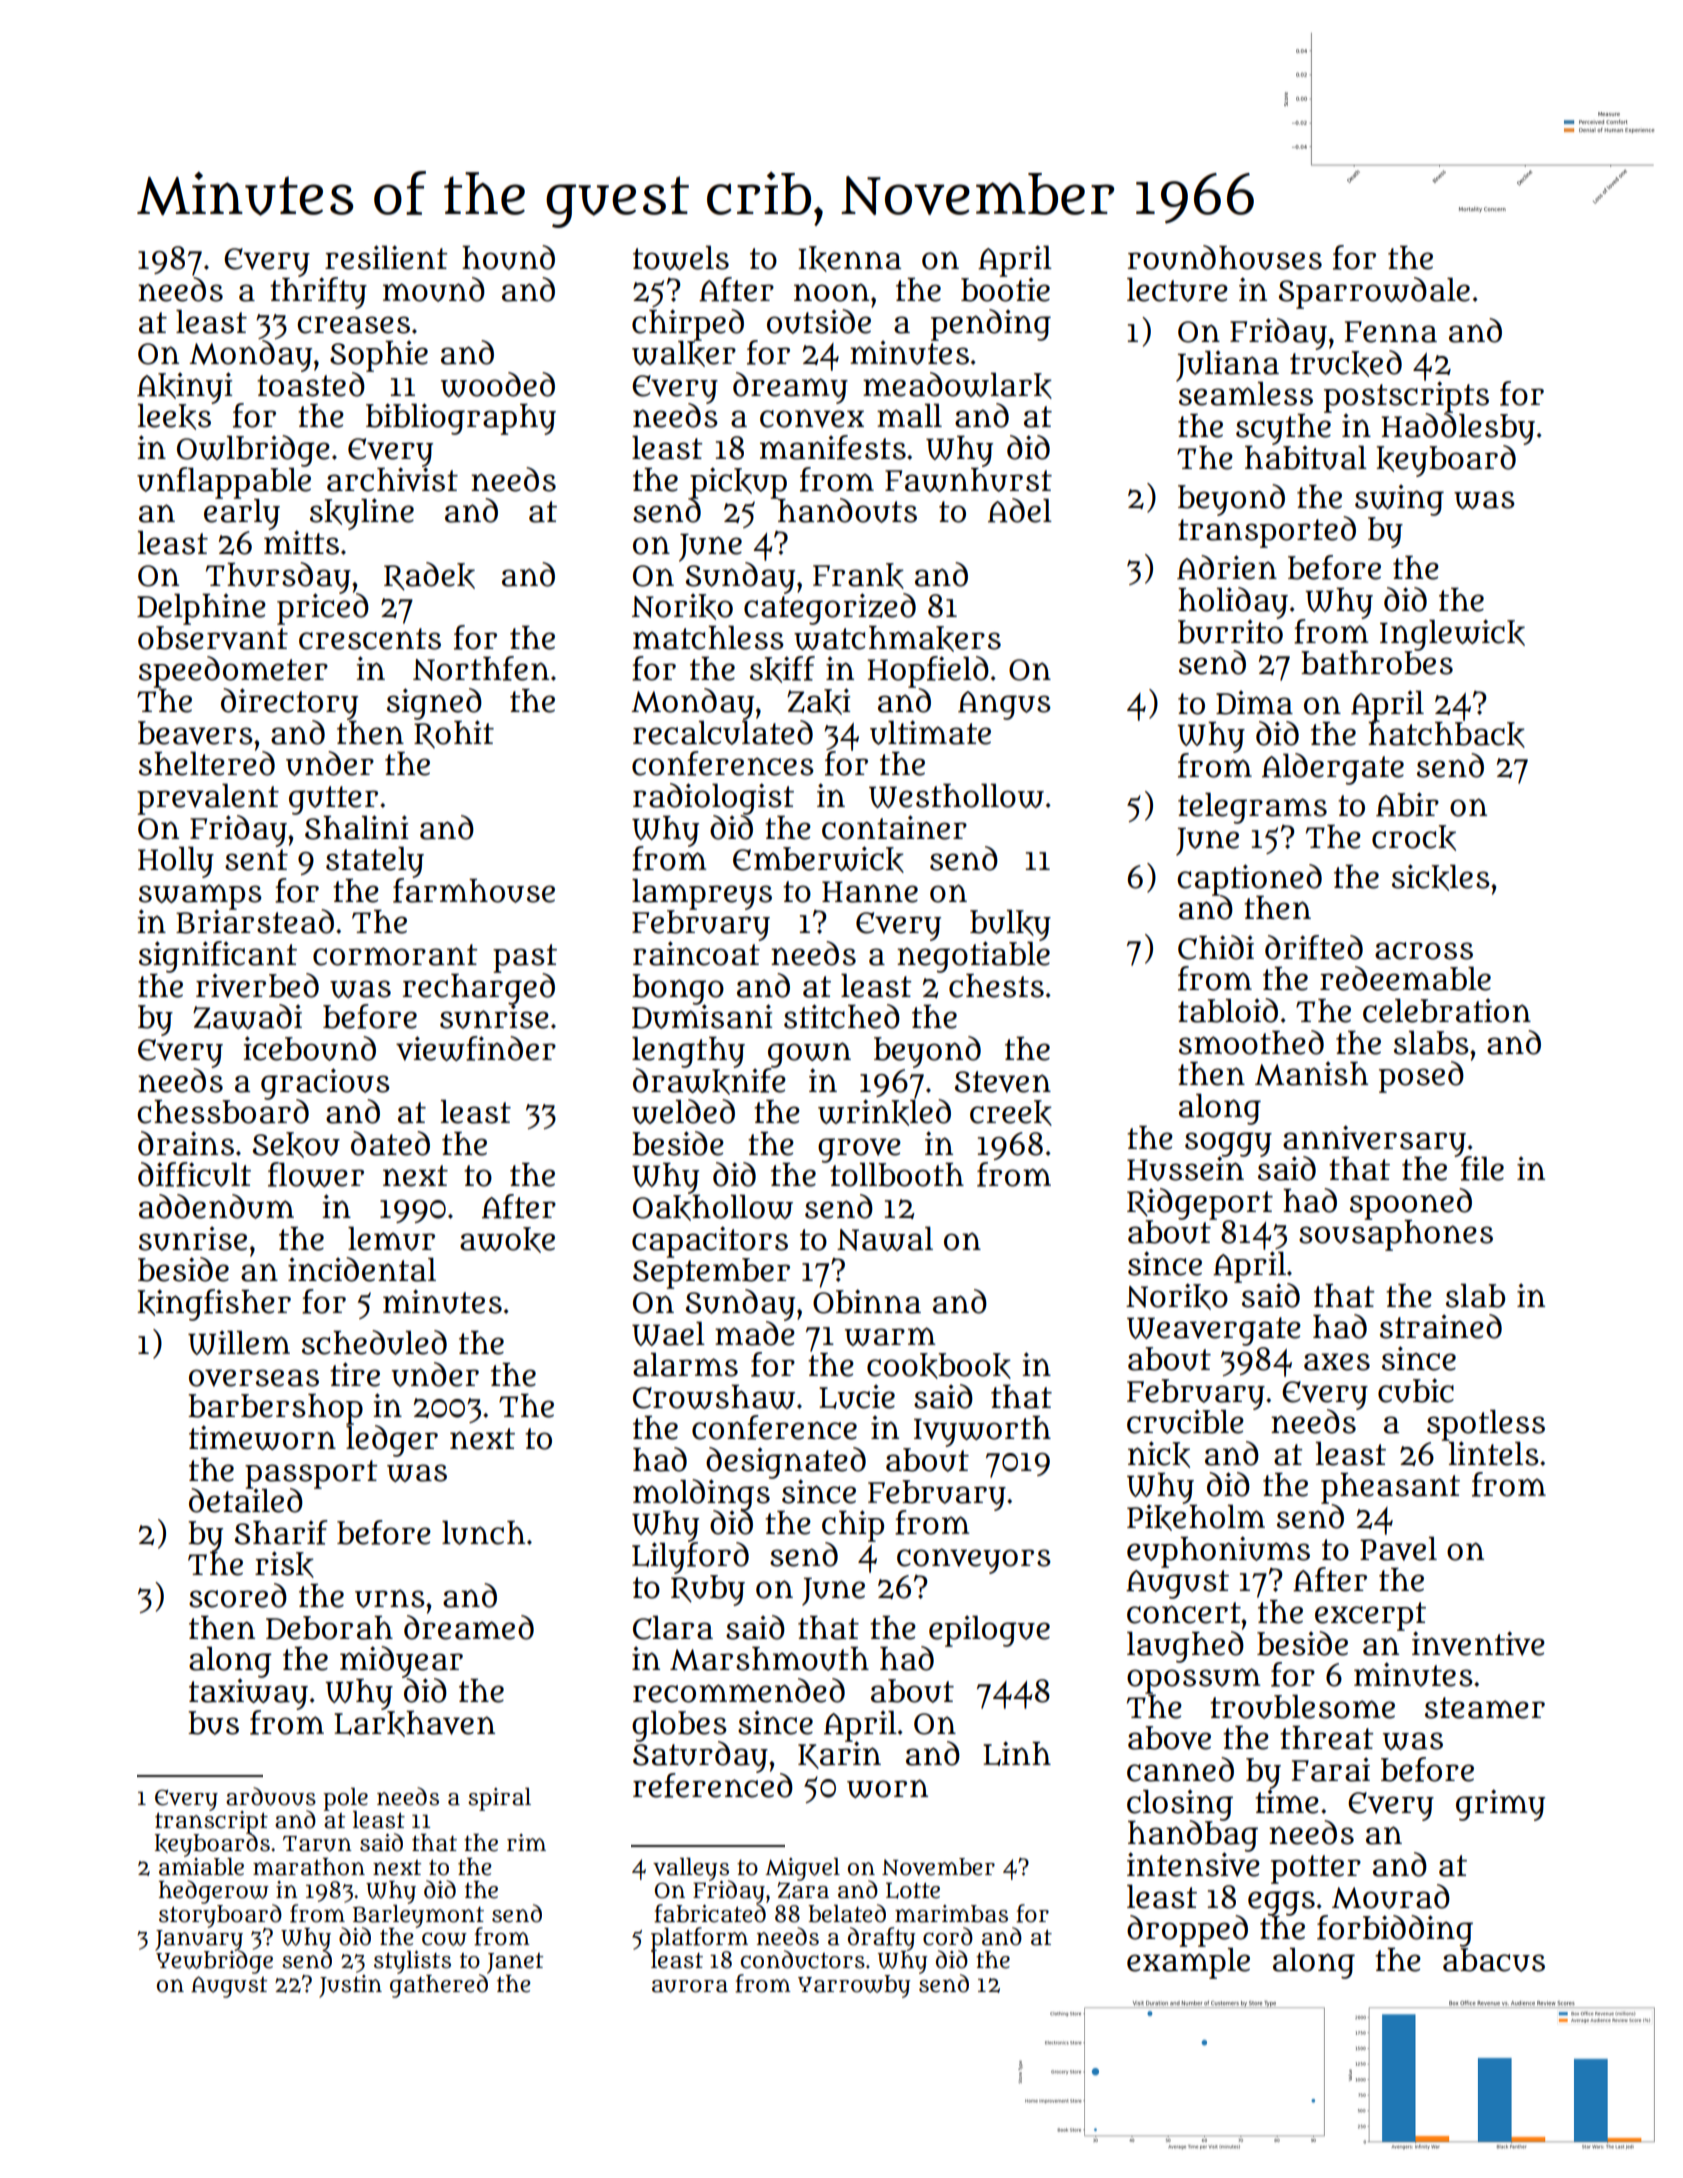 Image resolution: width=1683 pixels, height=2178 pixels. I want to click on bootie, so click(1005, 290).
